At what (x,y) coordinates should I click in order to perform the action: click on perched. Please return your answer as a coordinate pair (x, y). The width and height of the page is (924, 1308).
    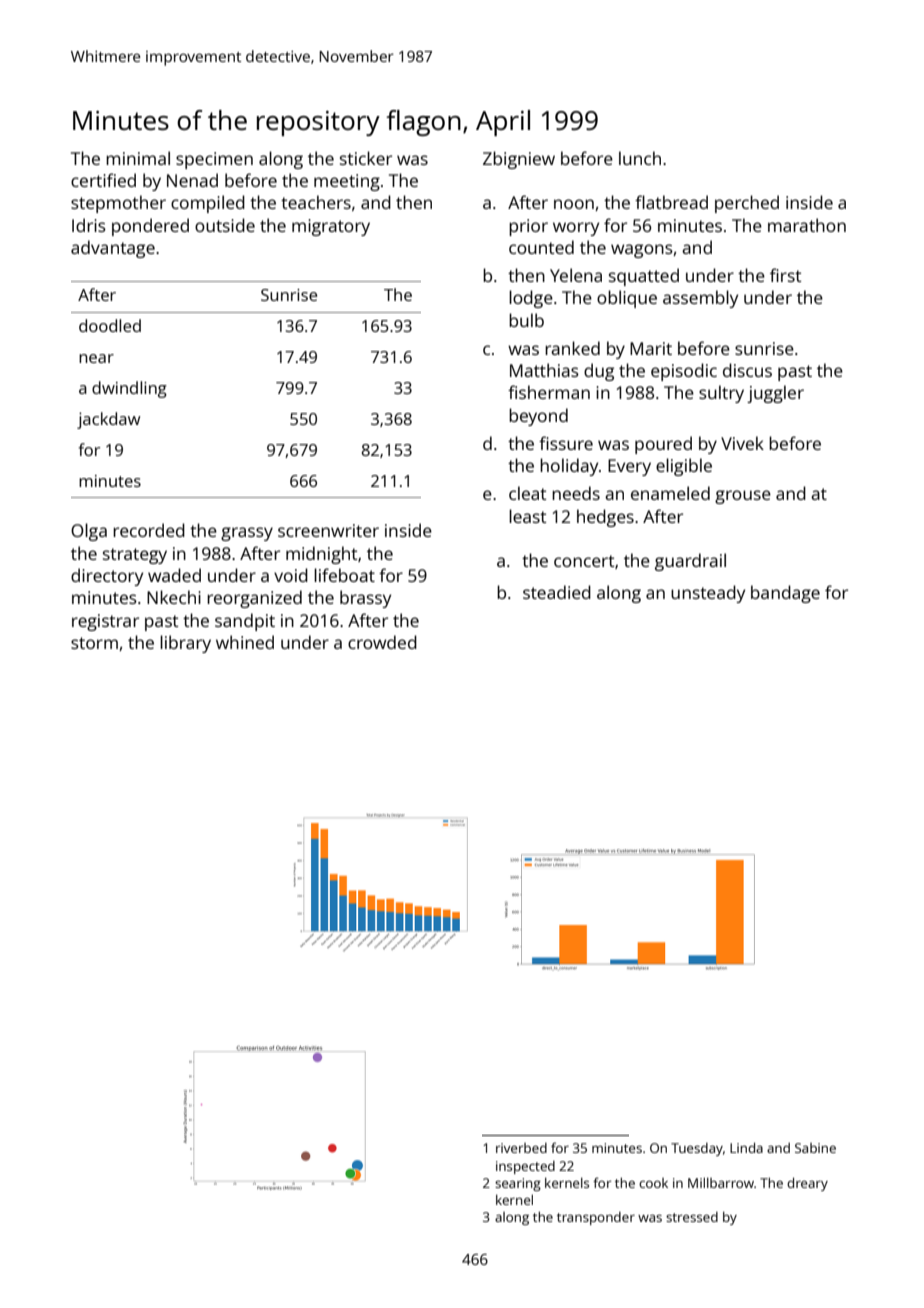
    Looking at the image, I should click on (747, 204).
